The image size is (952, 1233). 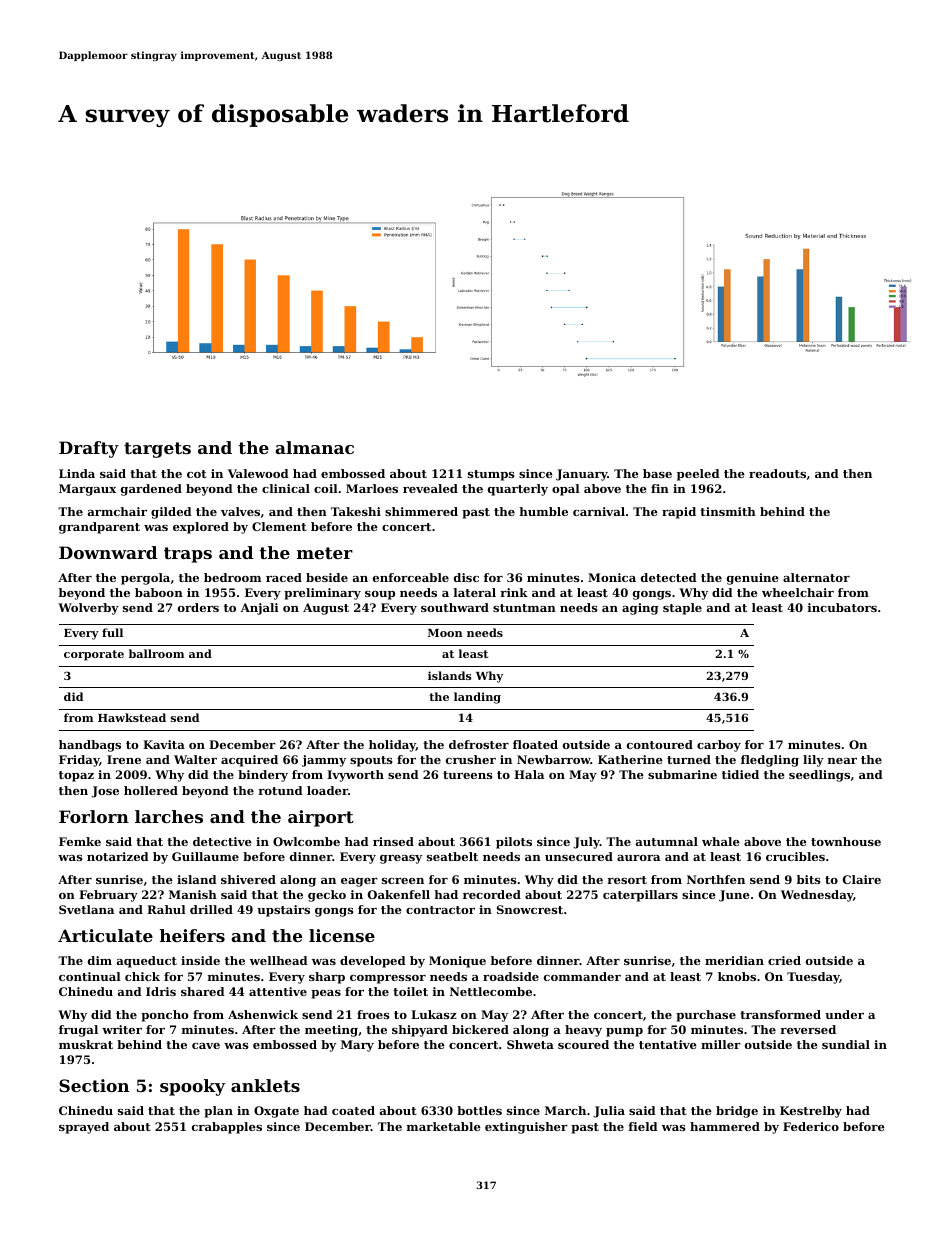 I want to click on notarized, so click(x=118, y=856).
